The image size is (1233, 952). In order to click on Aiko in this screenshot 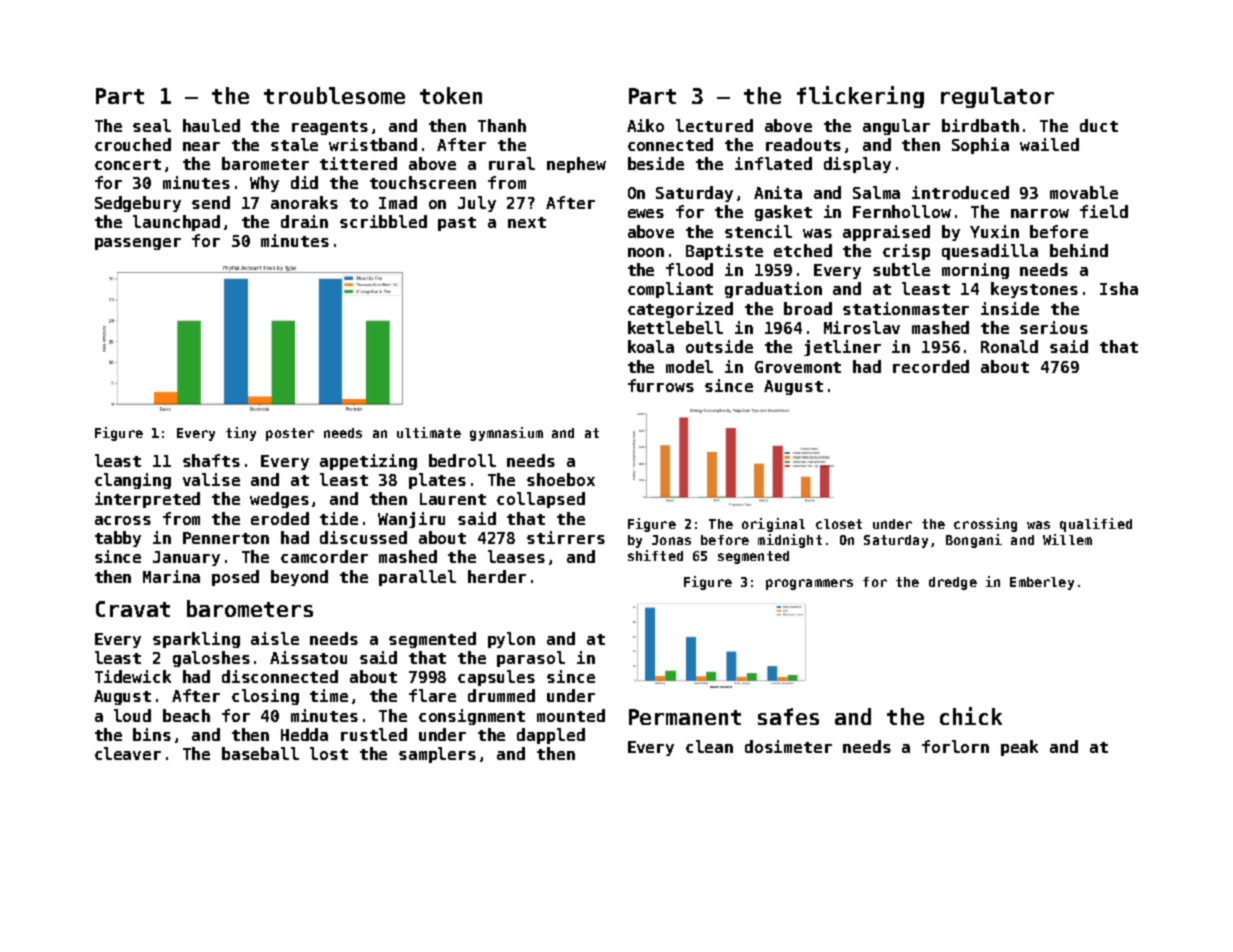, I will do `click(645, 125)`.
